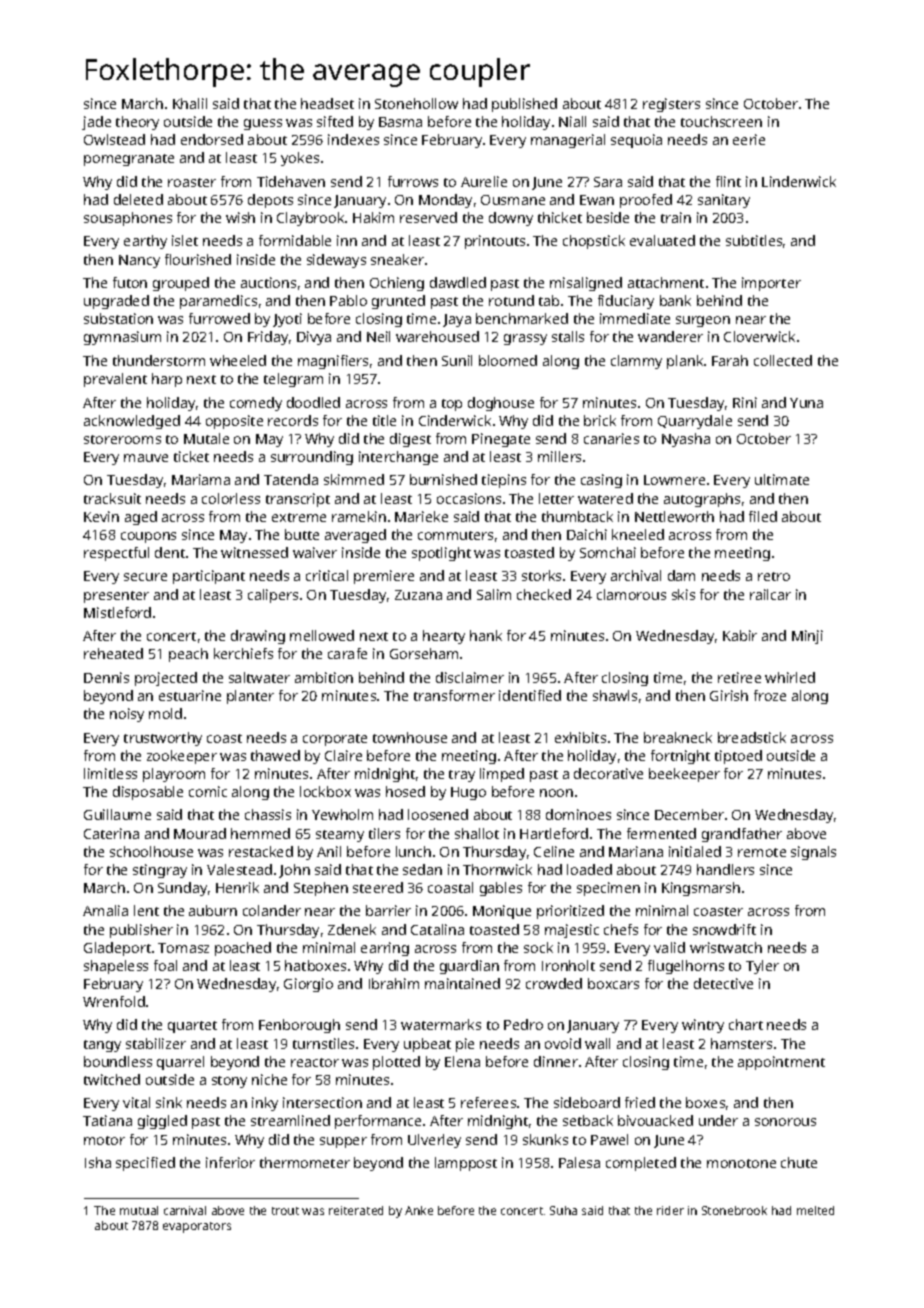  What do you see at coordinates (165, 965) in the screenshot?
I see `foal` at bounding box center [165, 965].
